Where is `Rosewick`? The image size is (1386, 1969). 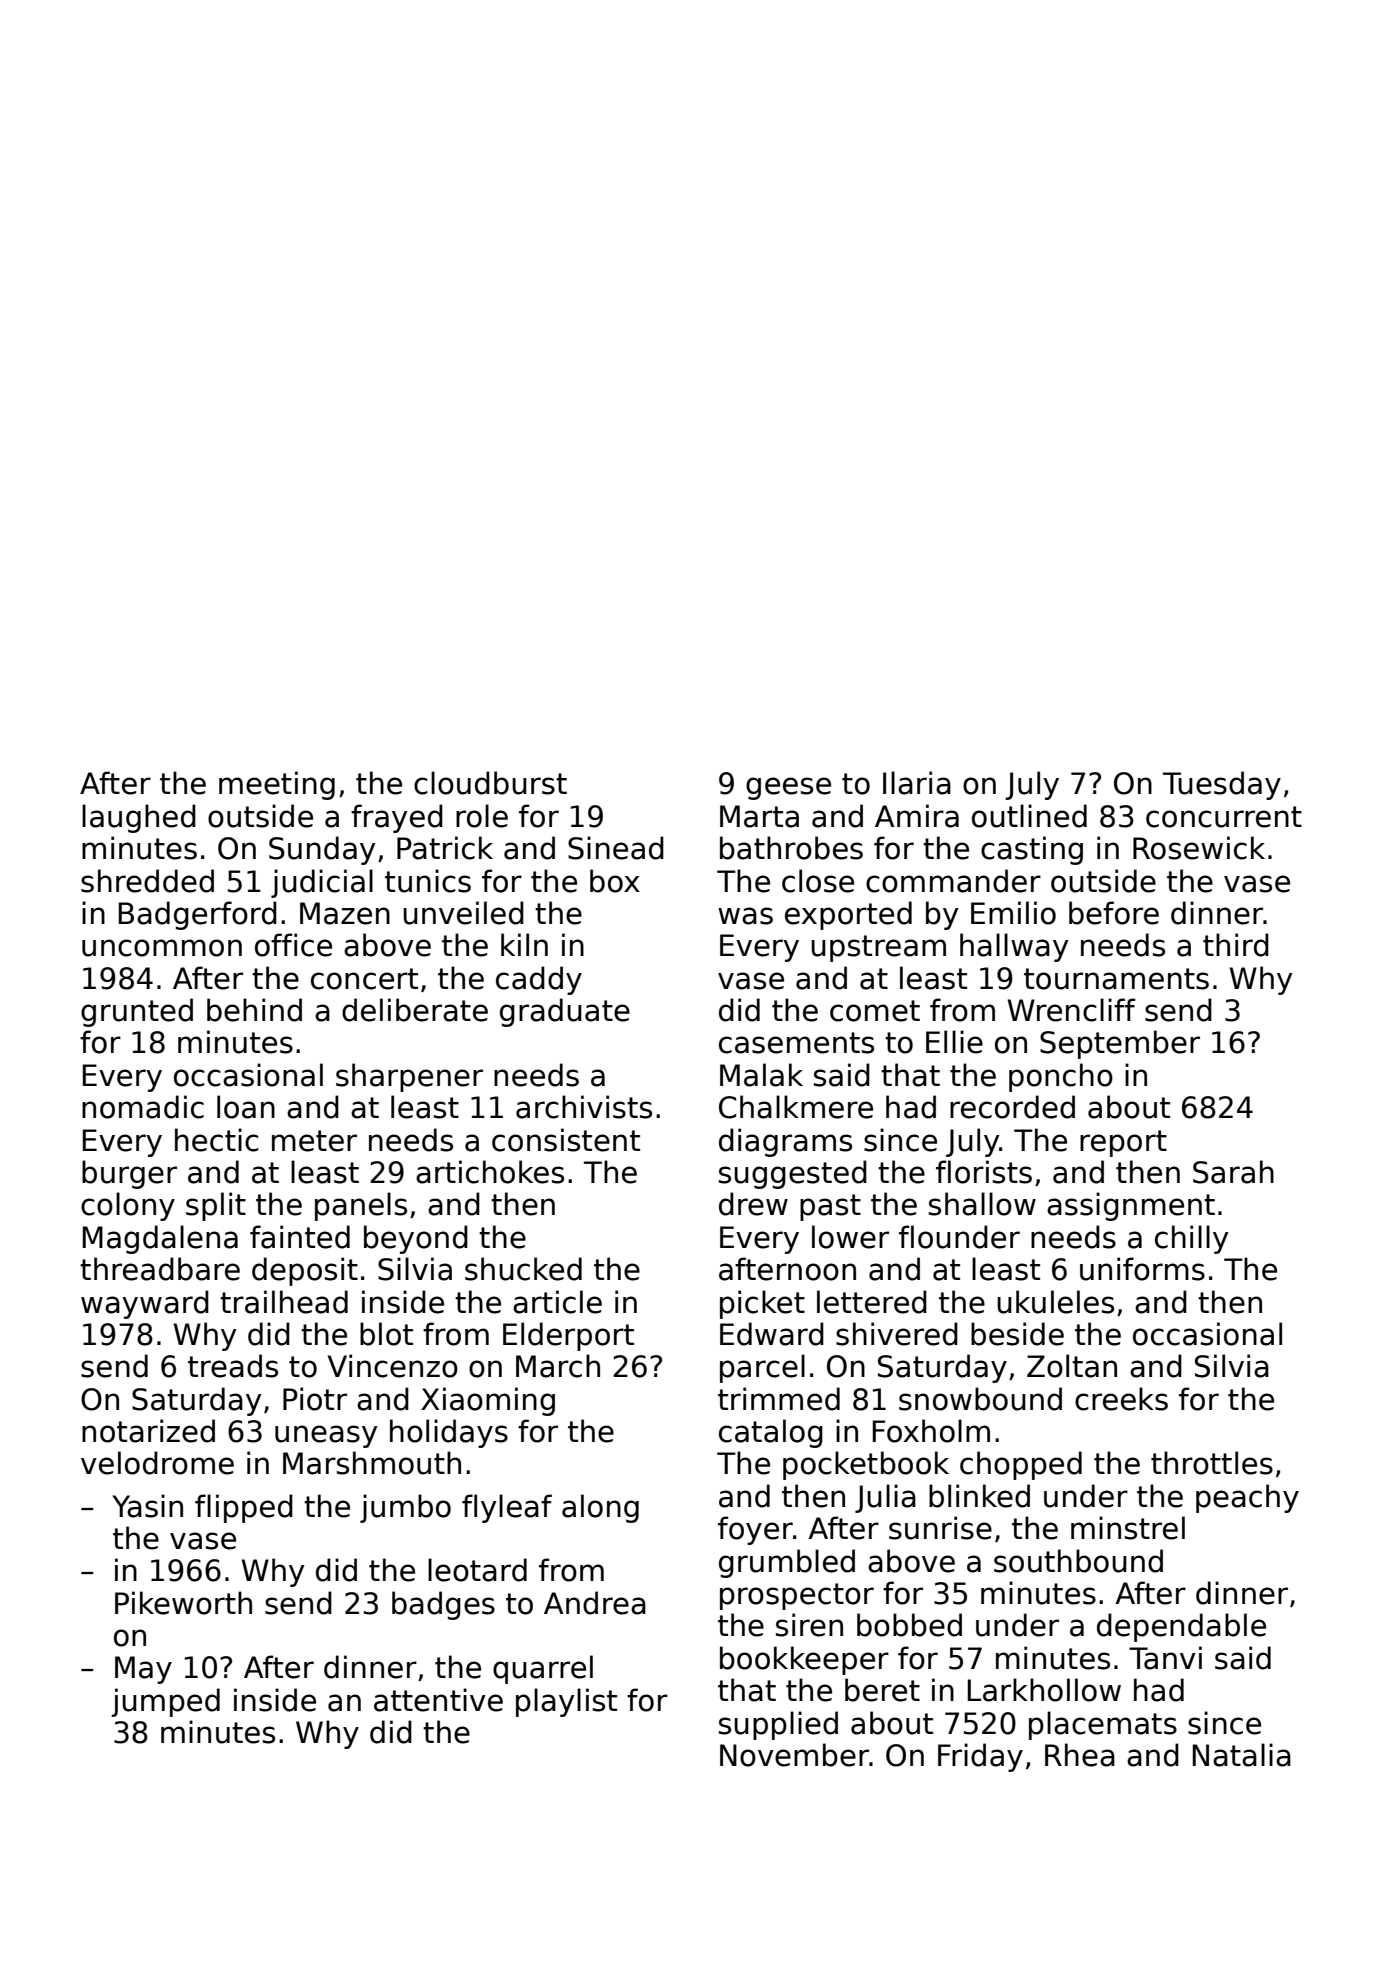 Rosewick is located at coordinates (1199, 848).
